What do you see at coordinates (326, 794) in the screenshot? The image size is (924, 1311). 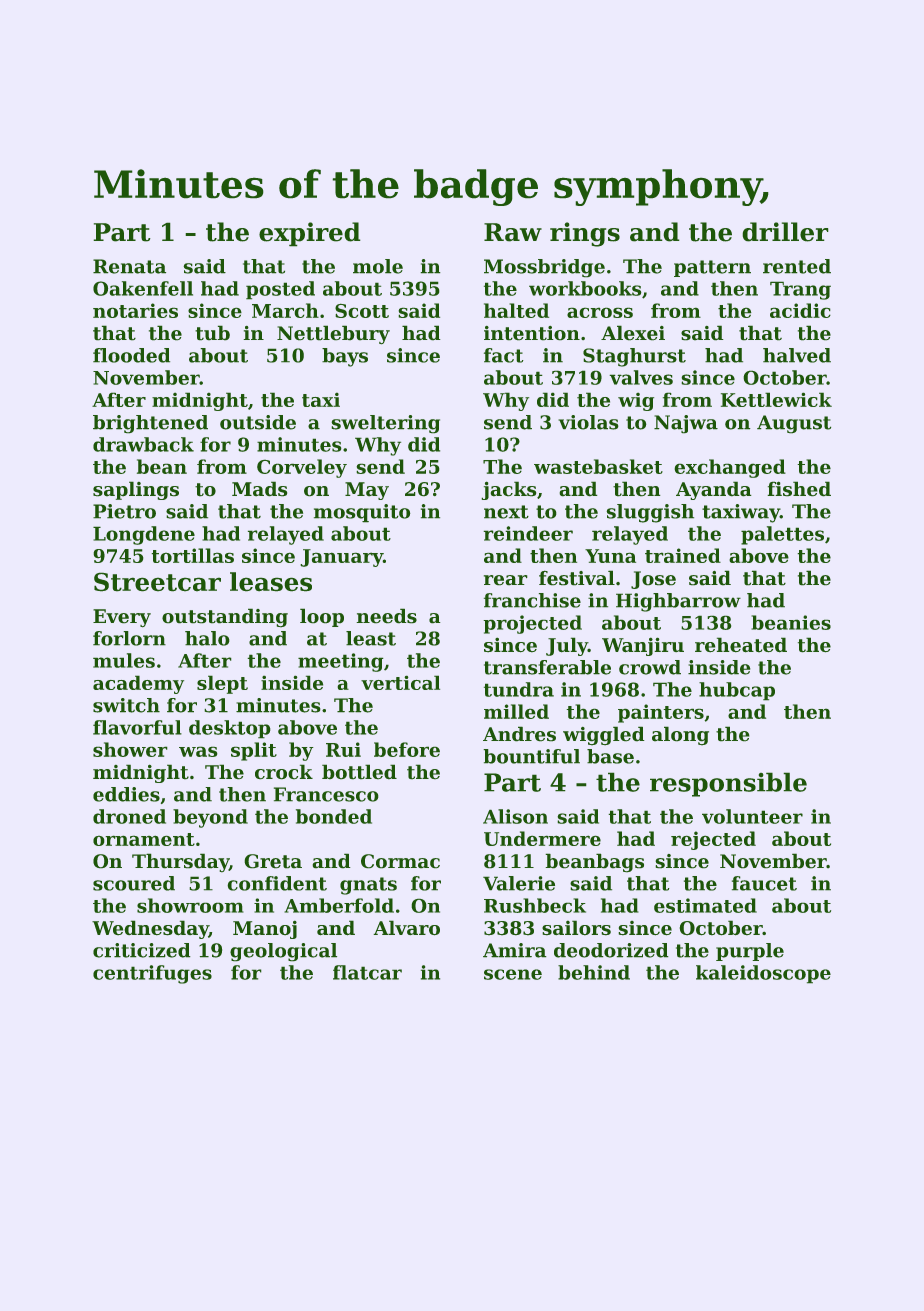 I see `Francesco` at bounding box center [326, 794].
